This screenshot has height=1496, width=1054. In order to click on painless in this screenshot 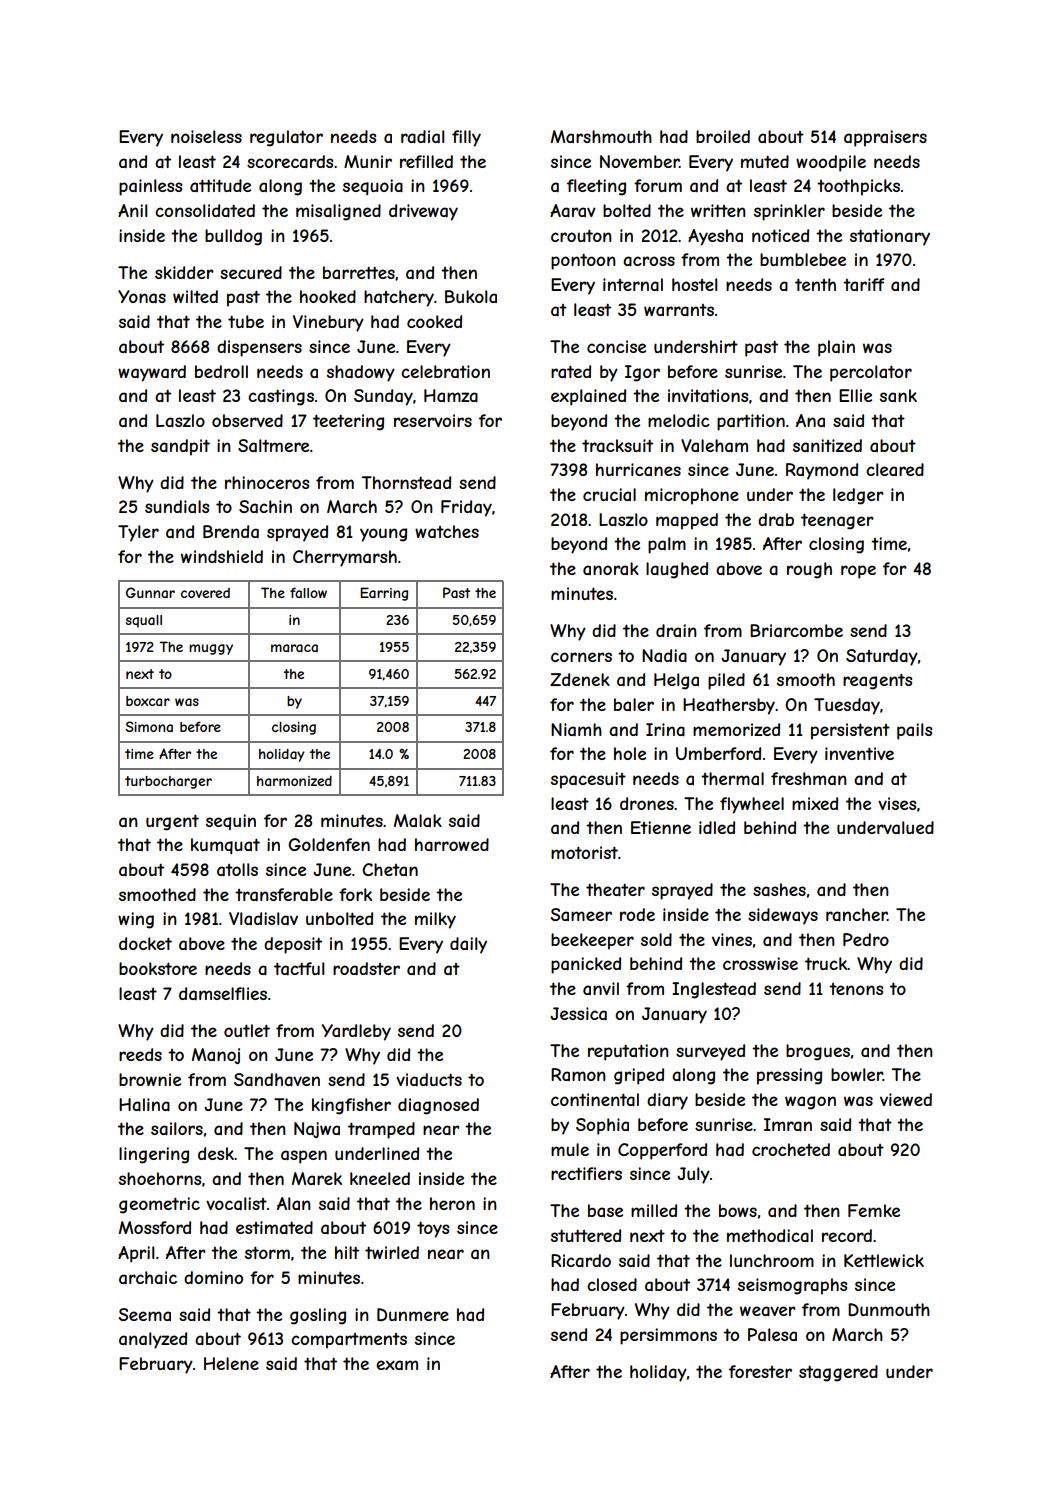, I will do `click(150, 187)`.
